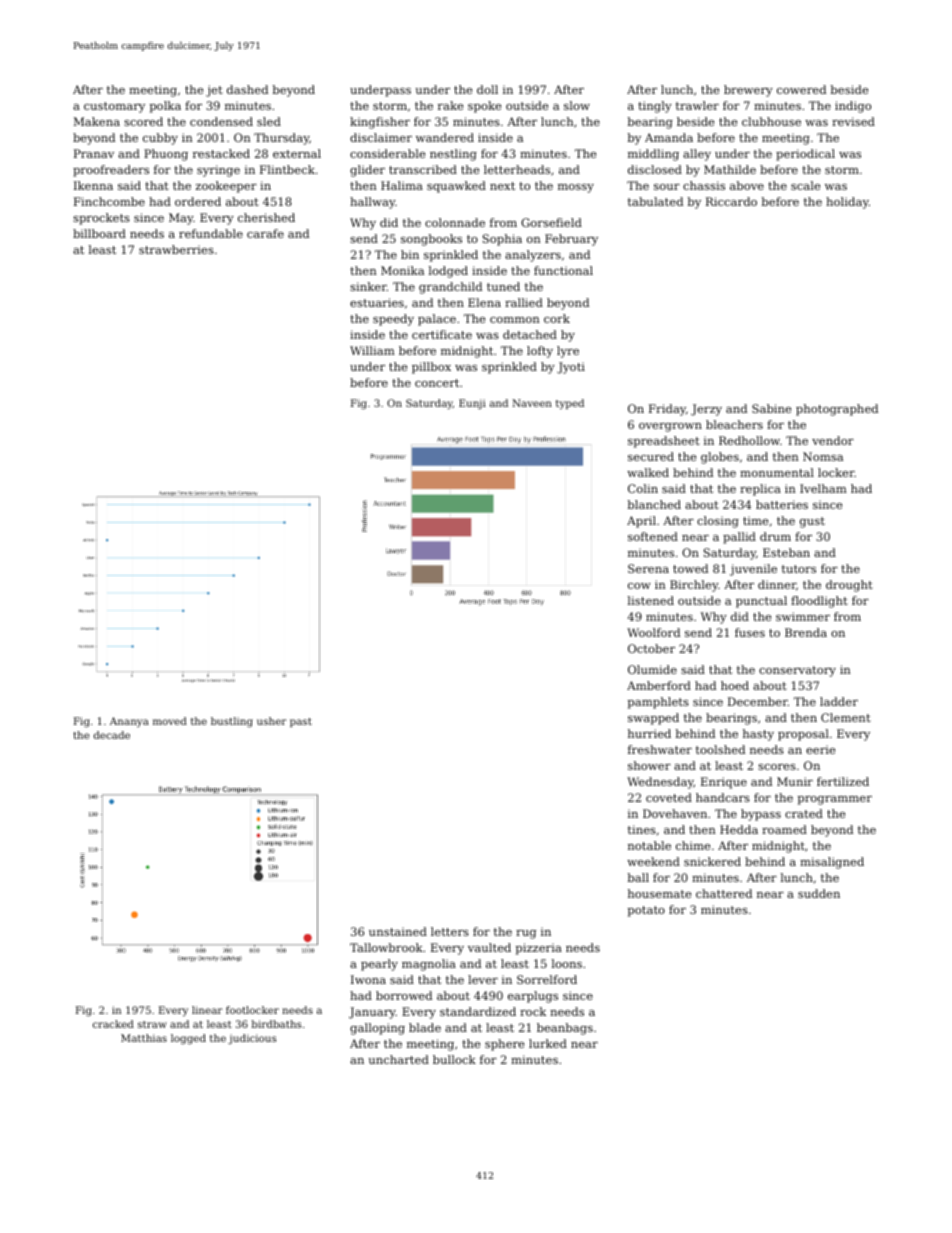  I want to click on doll, so click(487, 89).
